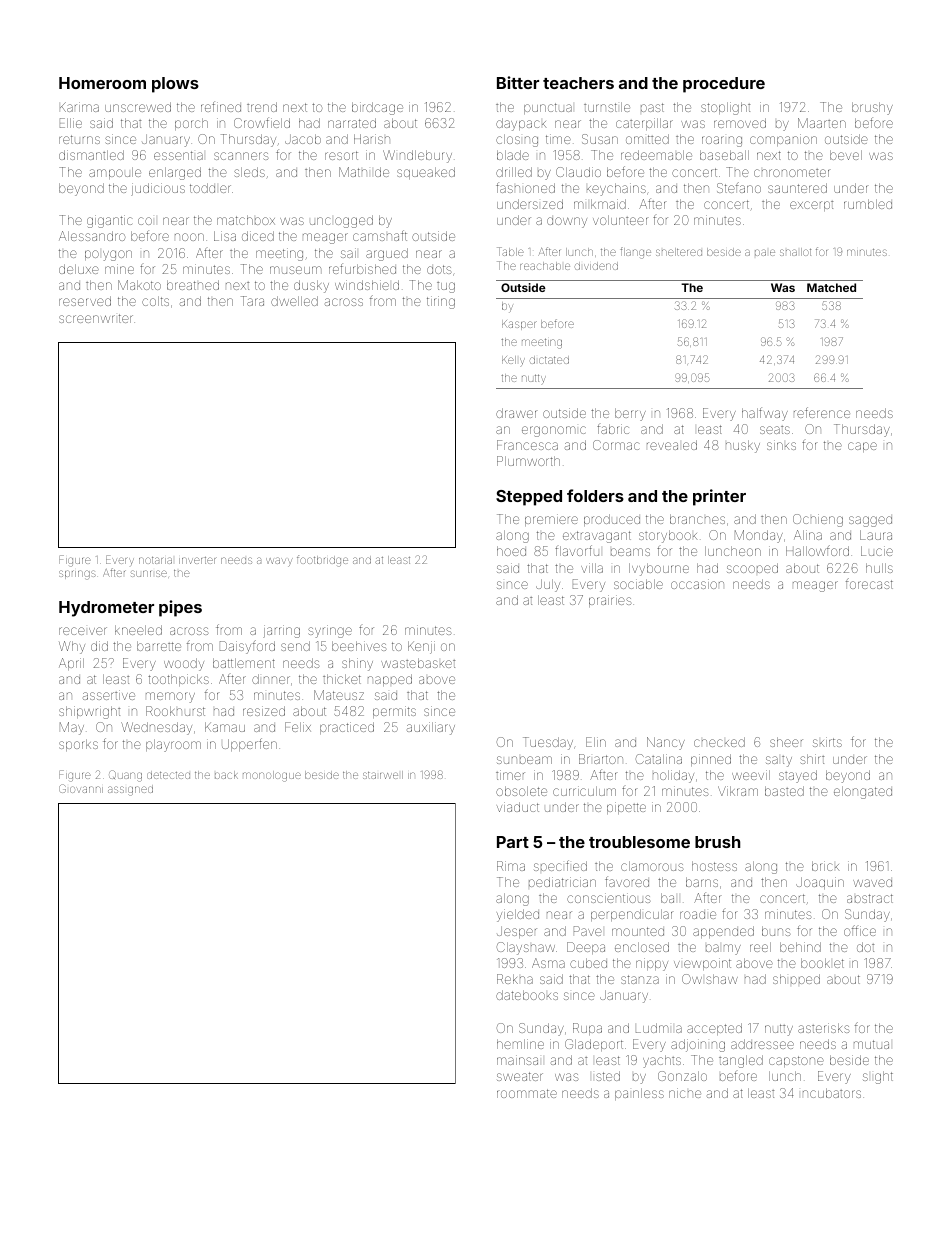 The image size is (952, 1233). What do you see at coordinates (102, 83) in the screenshot?
I see `Homeroom` at bounding box center [102, 83].
